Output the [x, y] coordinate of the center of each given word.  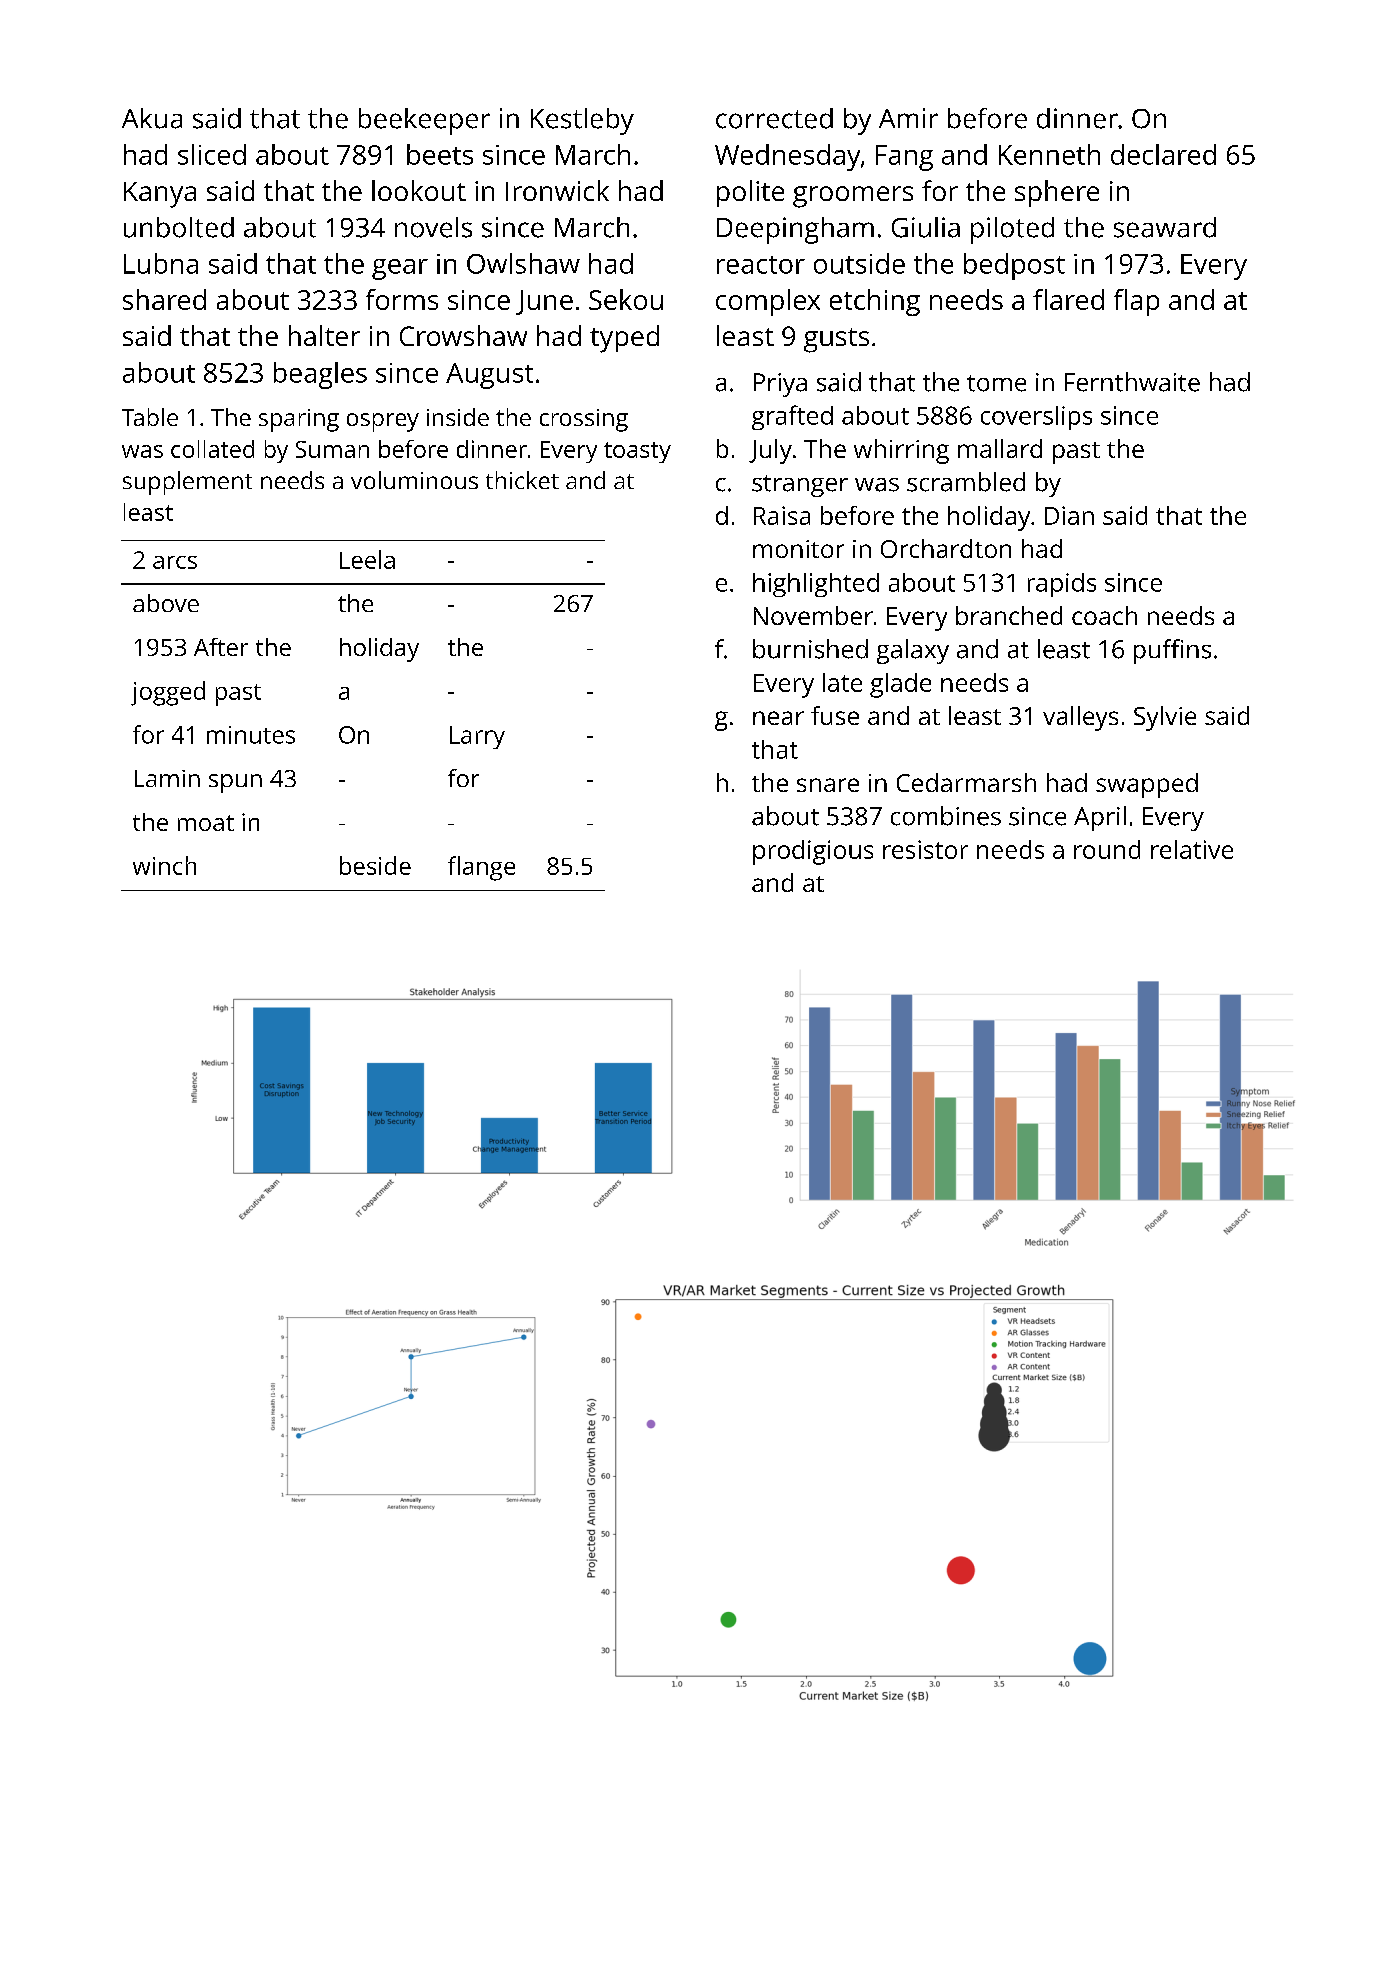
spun [235, 783]
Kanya [160, 195]
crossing [584, 420]
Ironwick [557, 190]
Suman [332, 449]
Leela [367, 559]
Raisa [782, 515]
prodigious [813, 852]
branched [1009, 615]
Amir [908, 118]
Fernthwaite [1132, 382]
